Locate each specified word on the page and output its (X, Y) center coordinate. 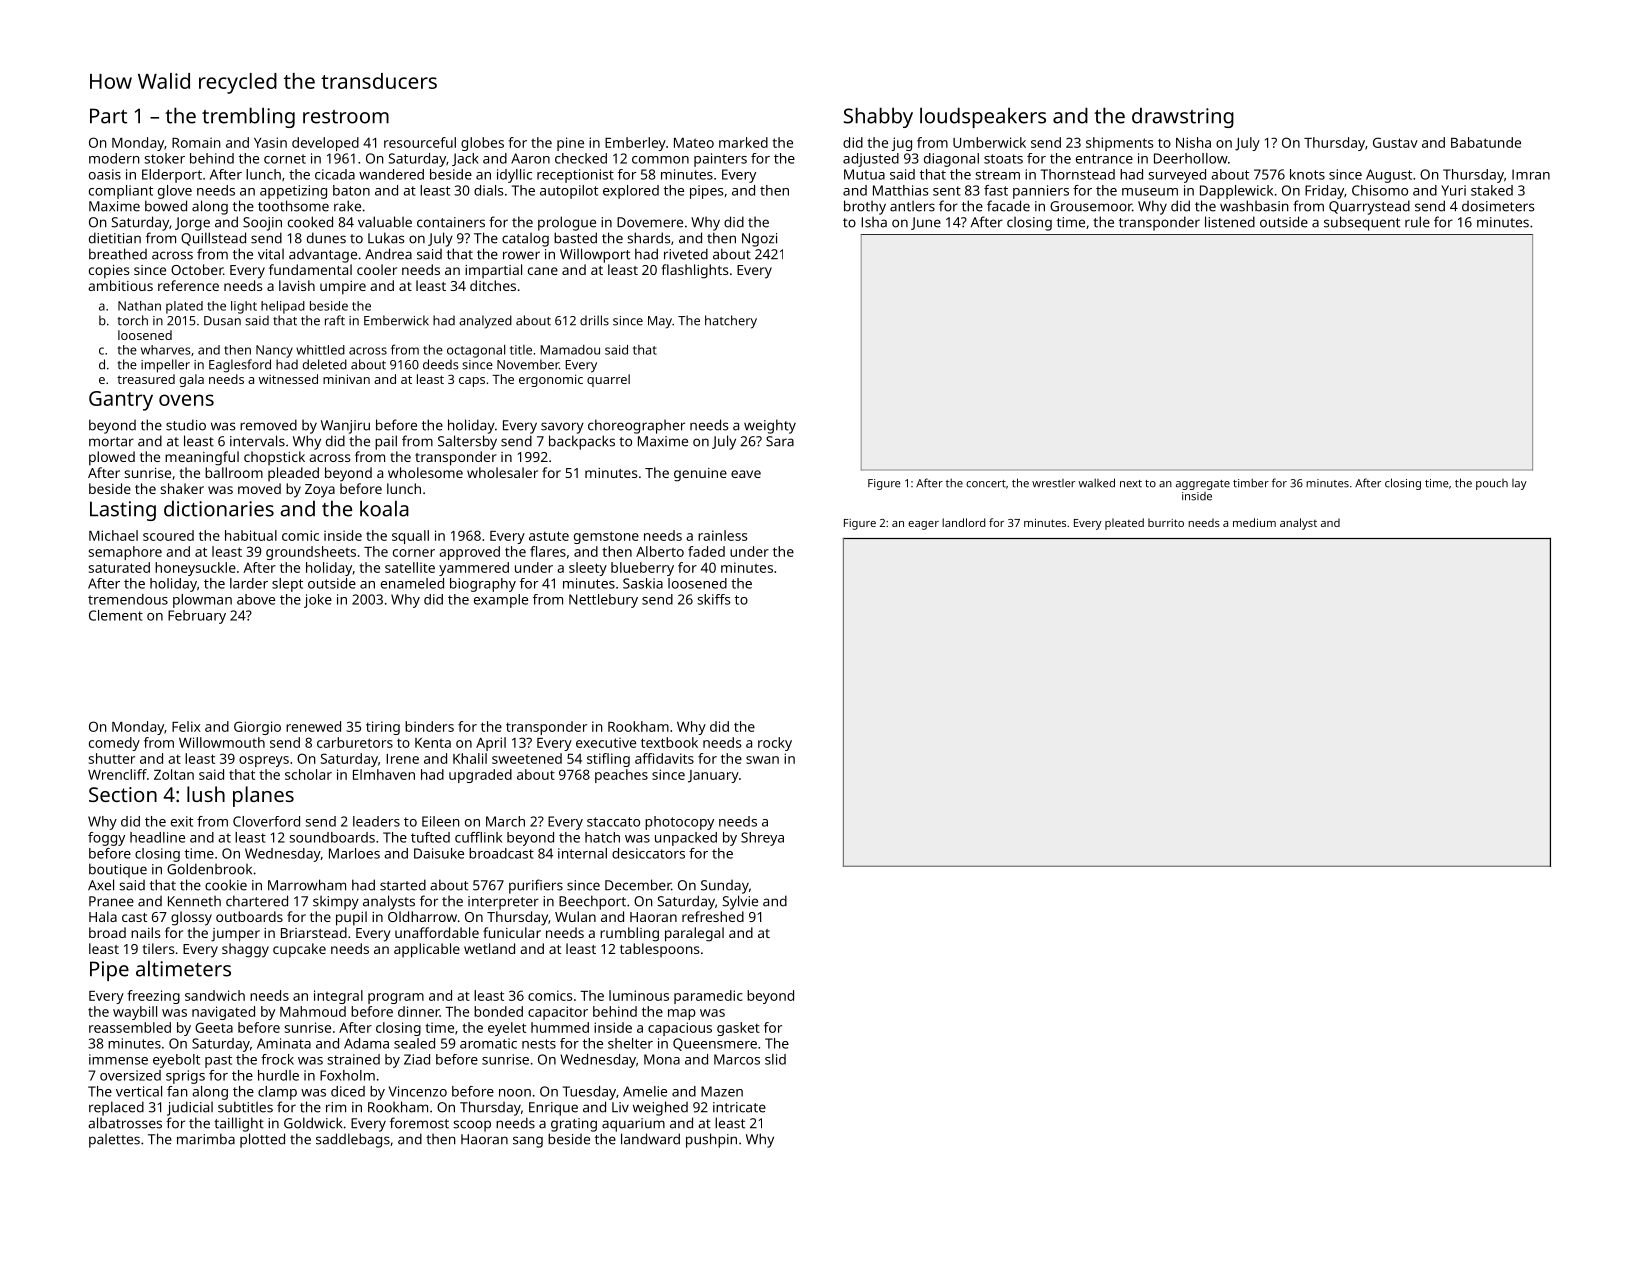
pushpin (711, 1140)
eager (923, 525)
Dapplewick (1236, 192)
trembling (248, 117)
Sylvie (740, 902)
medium (1254, 522)
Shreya (762, 839)
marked (743, 142)
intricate (739, 1107)
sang (528, 1142)
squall (410, 537)
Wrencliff (117, 774)
